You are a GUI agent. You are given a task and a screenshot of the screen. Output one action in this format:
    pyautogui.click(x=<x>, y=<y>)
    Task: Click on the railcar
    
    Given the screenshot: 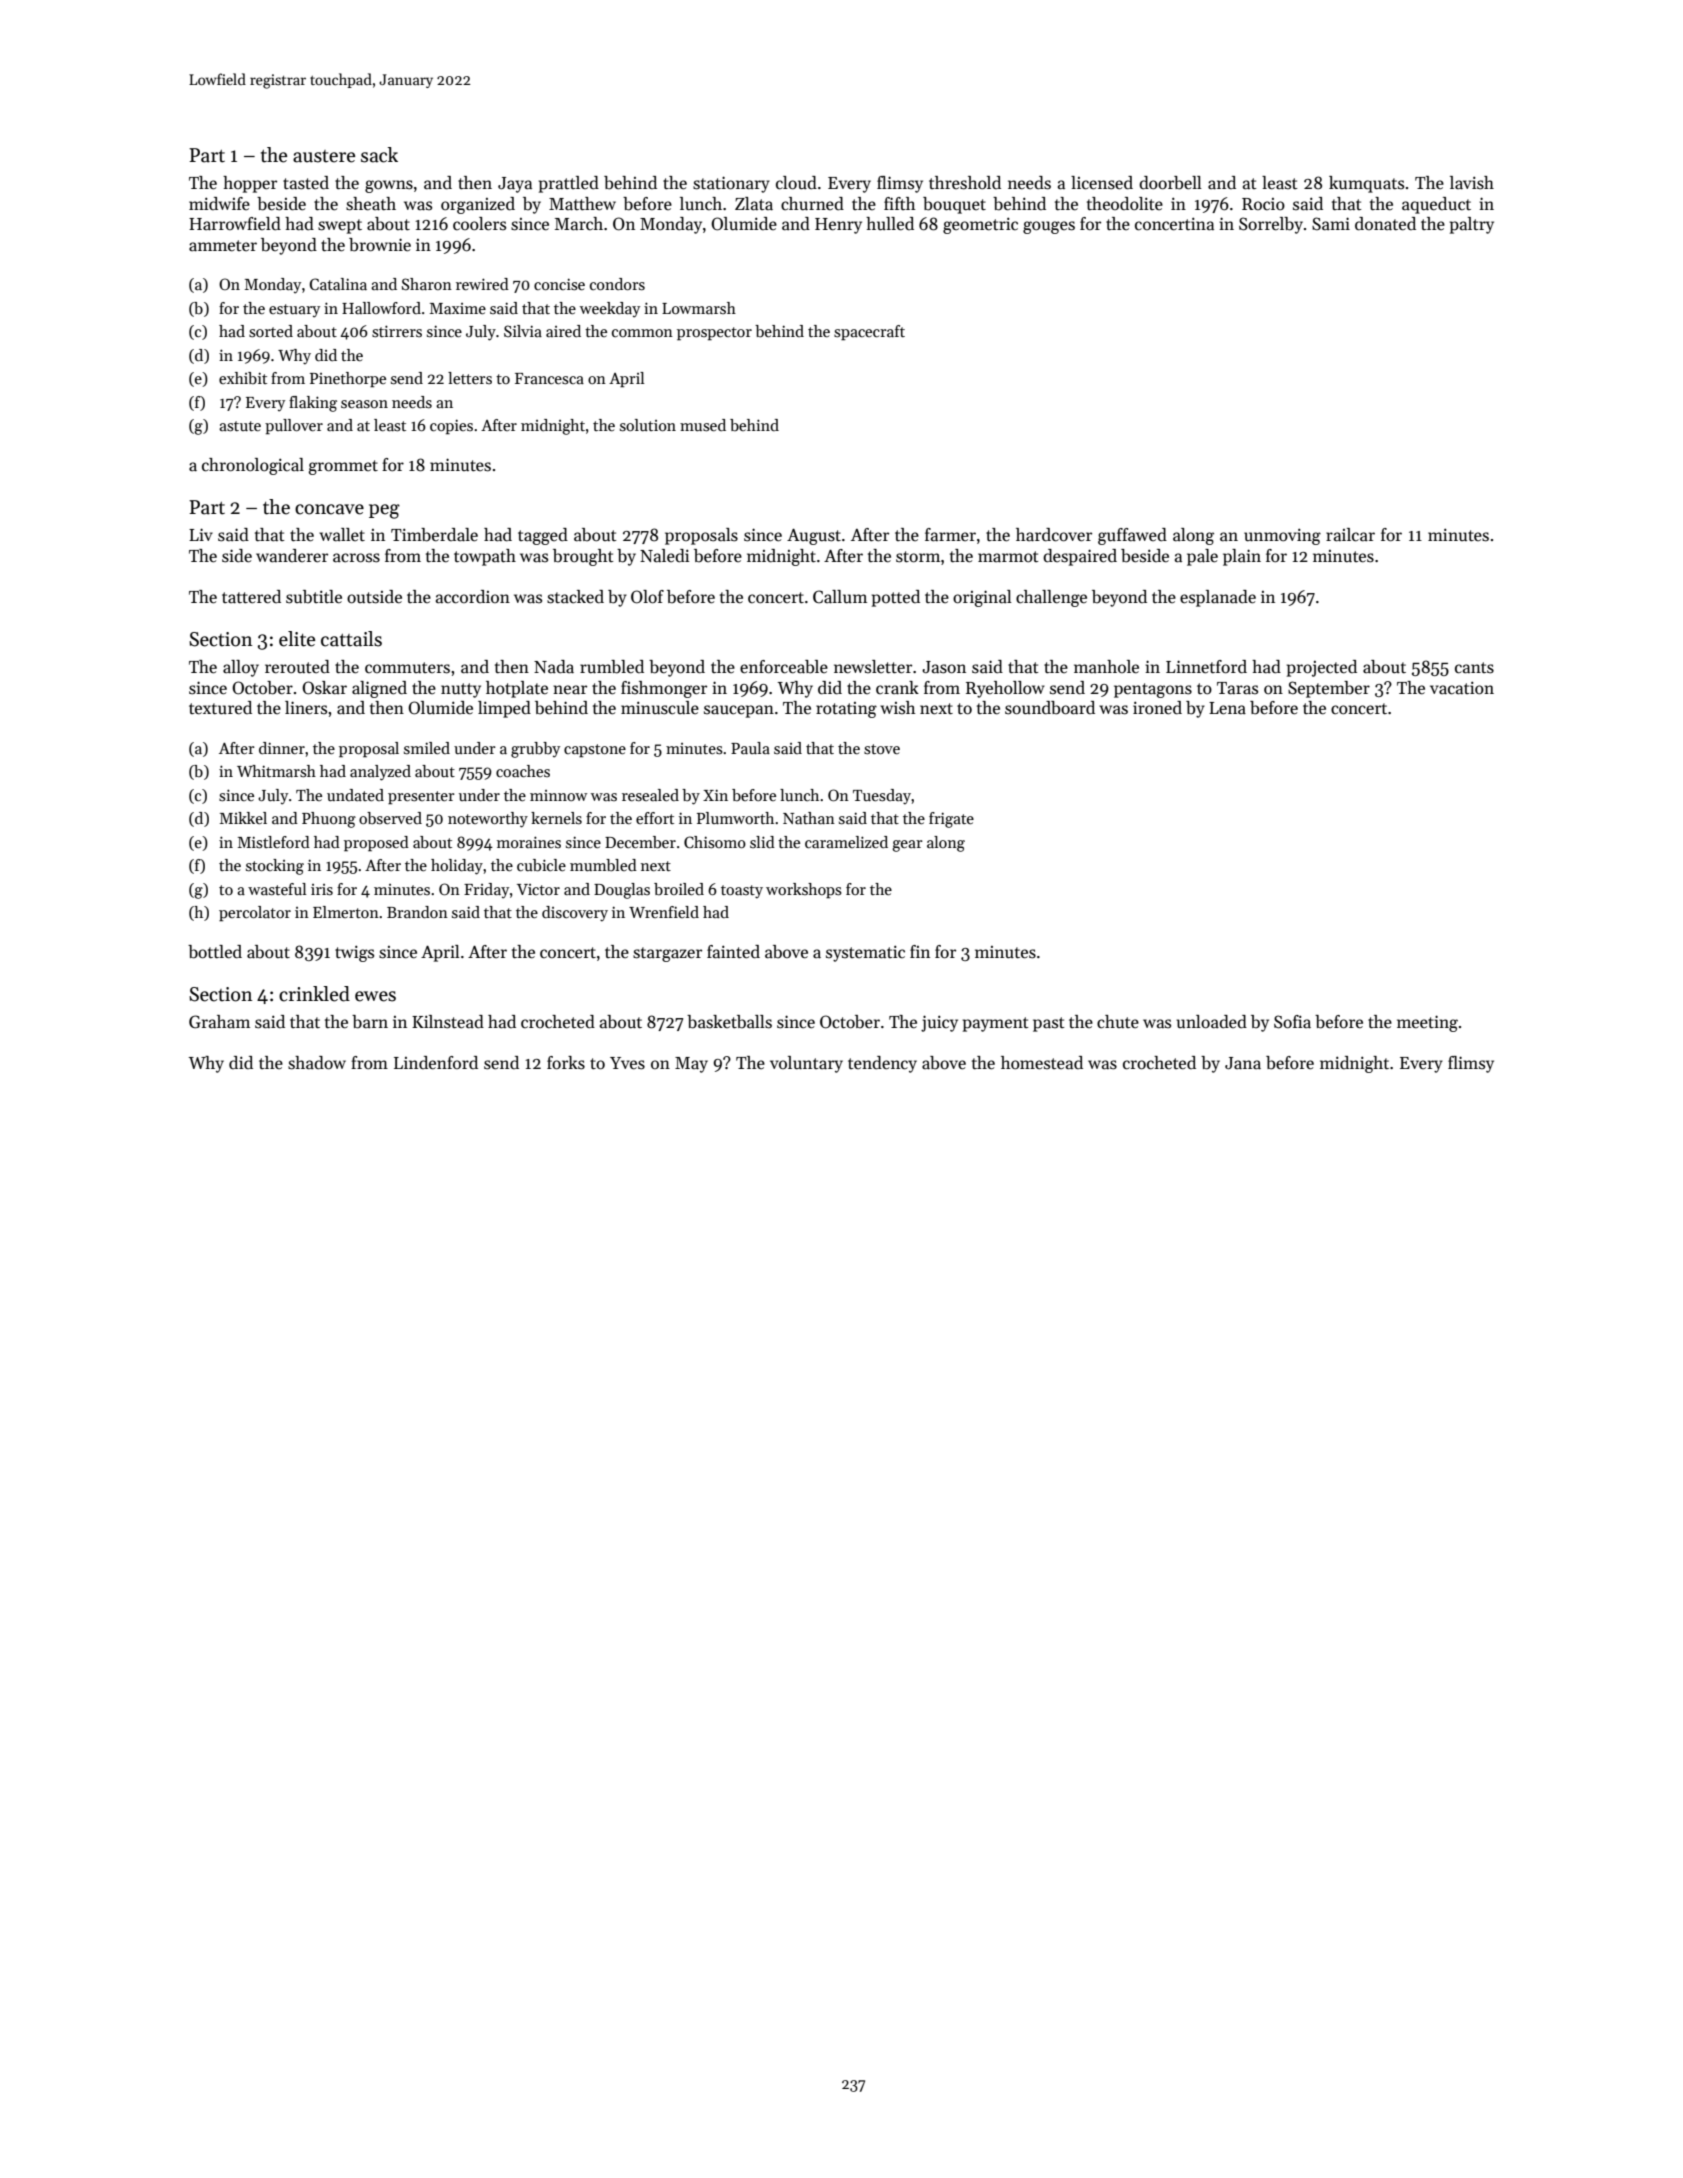 What is the action you would take?
    pyautogui.click(x=1350, y=535)
